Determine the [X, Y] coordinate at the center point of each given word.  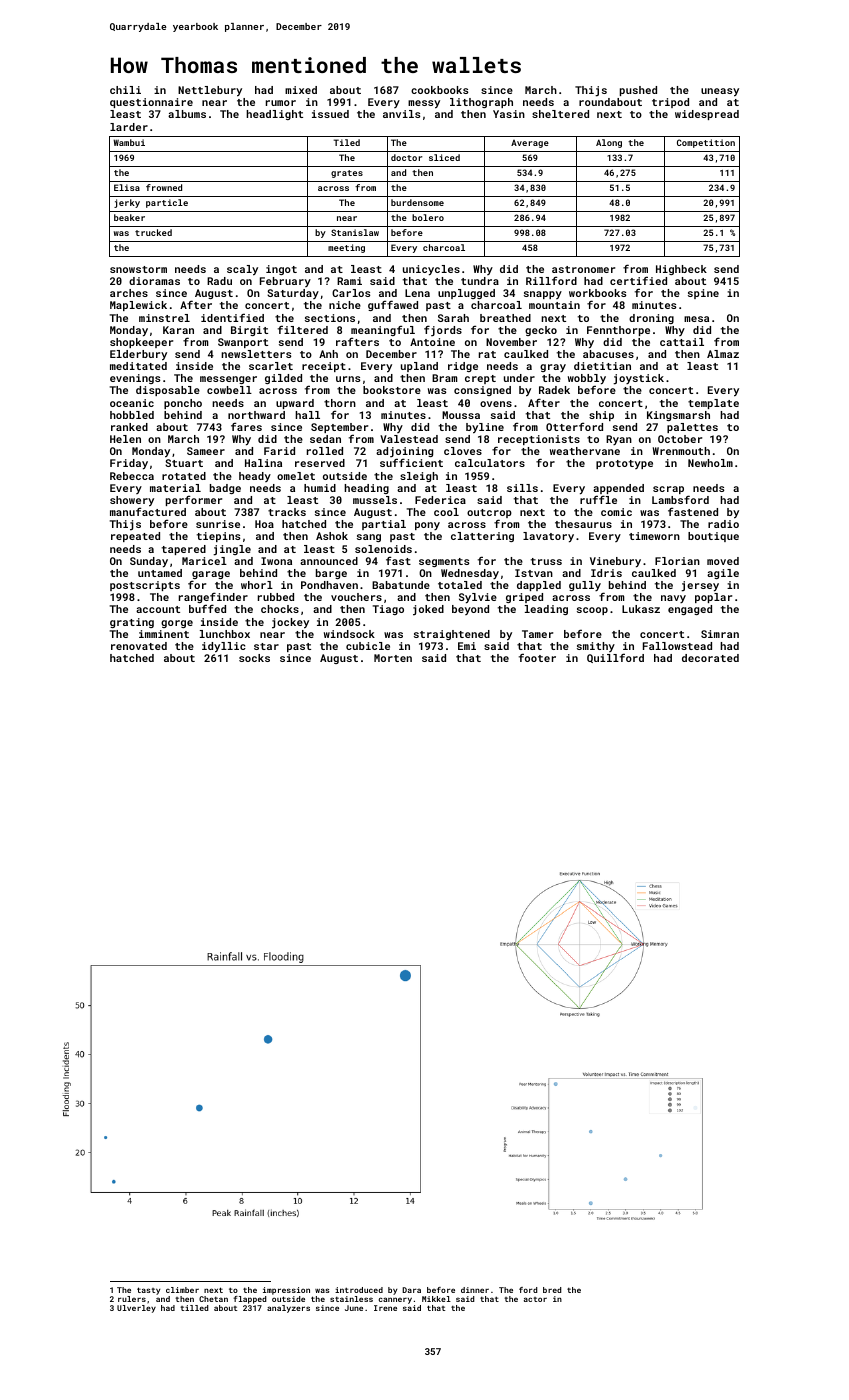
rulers [132, 1299]
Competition [706, 143]
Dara [411, 1290]
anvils [401, 114]
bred [552, 1290]
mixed [301, 90]
